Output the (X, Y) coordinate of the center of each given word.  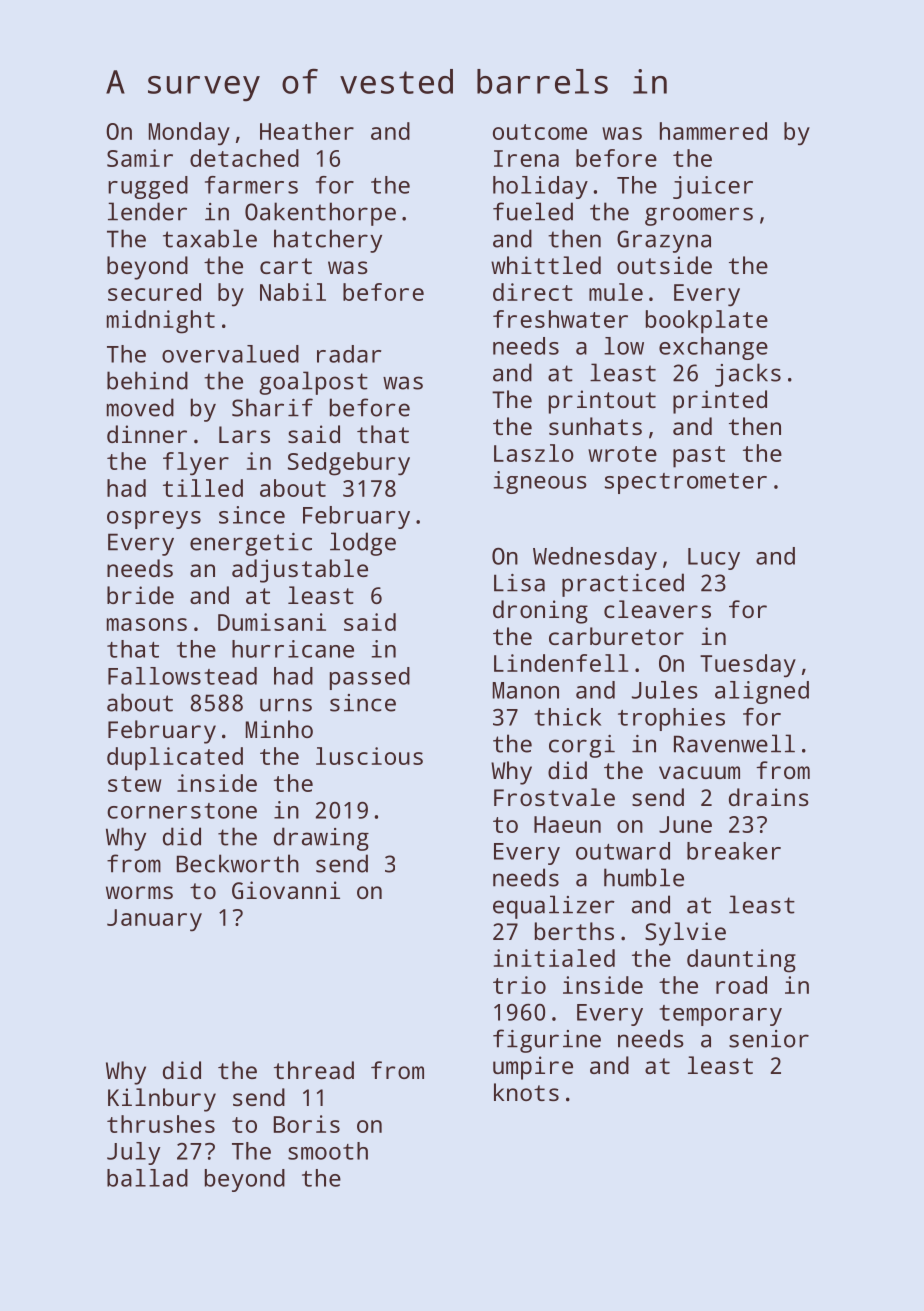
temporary (720, 1015)
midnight (161, 322)
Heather (307, 131)
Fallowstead (182, 676)
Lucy (714, 559)
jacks (748, 375)
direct (533, 292)
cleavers (657, 609)
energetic (251, 544)
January (154, 920)
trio (519, 985)
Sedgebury (349, 464)
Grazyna (664, 241)
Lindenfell (561, 663)
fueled (533, 211)
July (133, 1153)
